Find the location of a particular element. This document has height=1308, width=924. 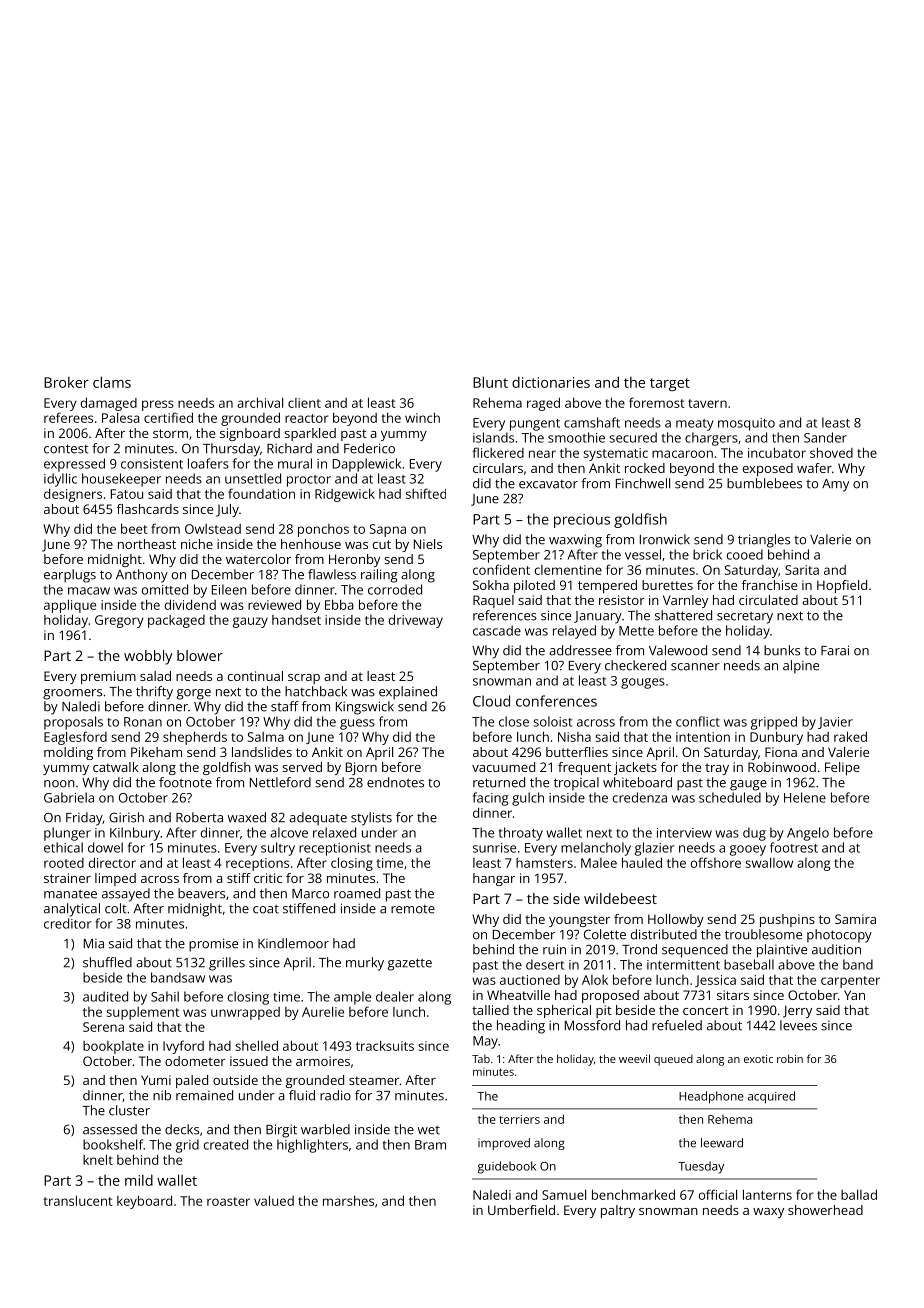

shifted is located at coordinates (426, 493).
